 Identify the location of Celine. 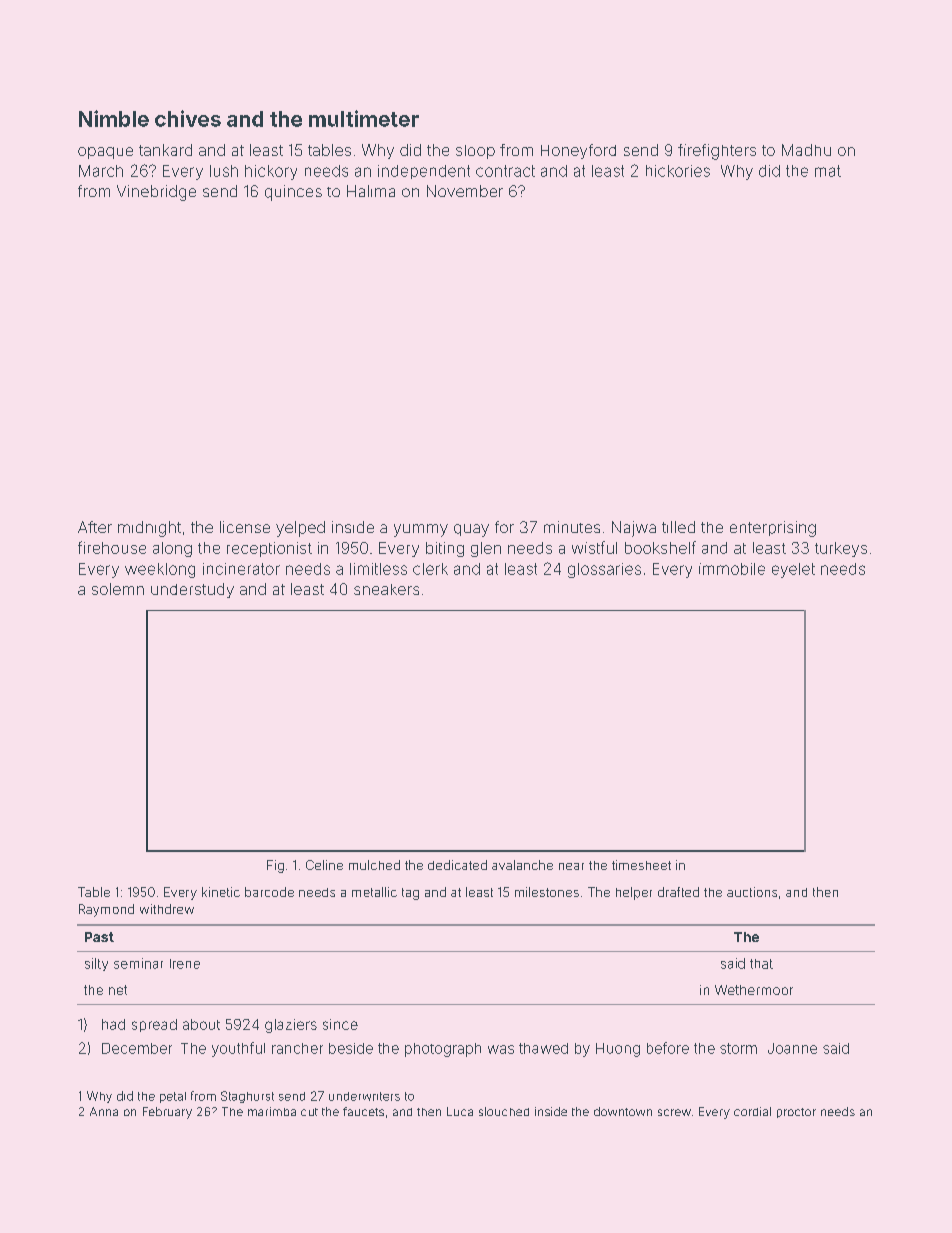
(324, 865).
